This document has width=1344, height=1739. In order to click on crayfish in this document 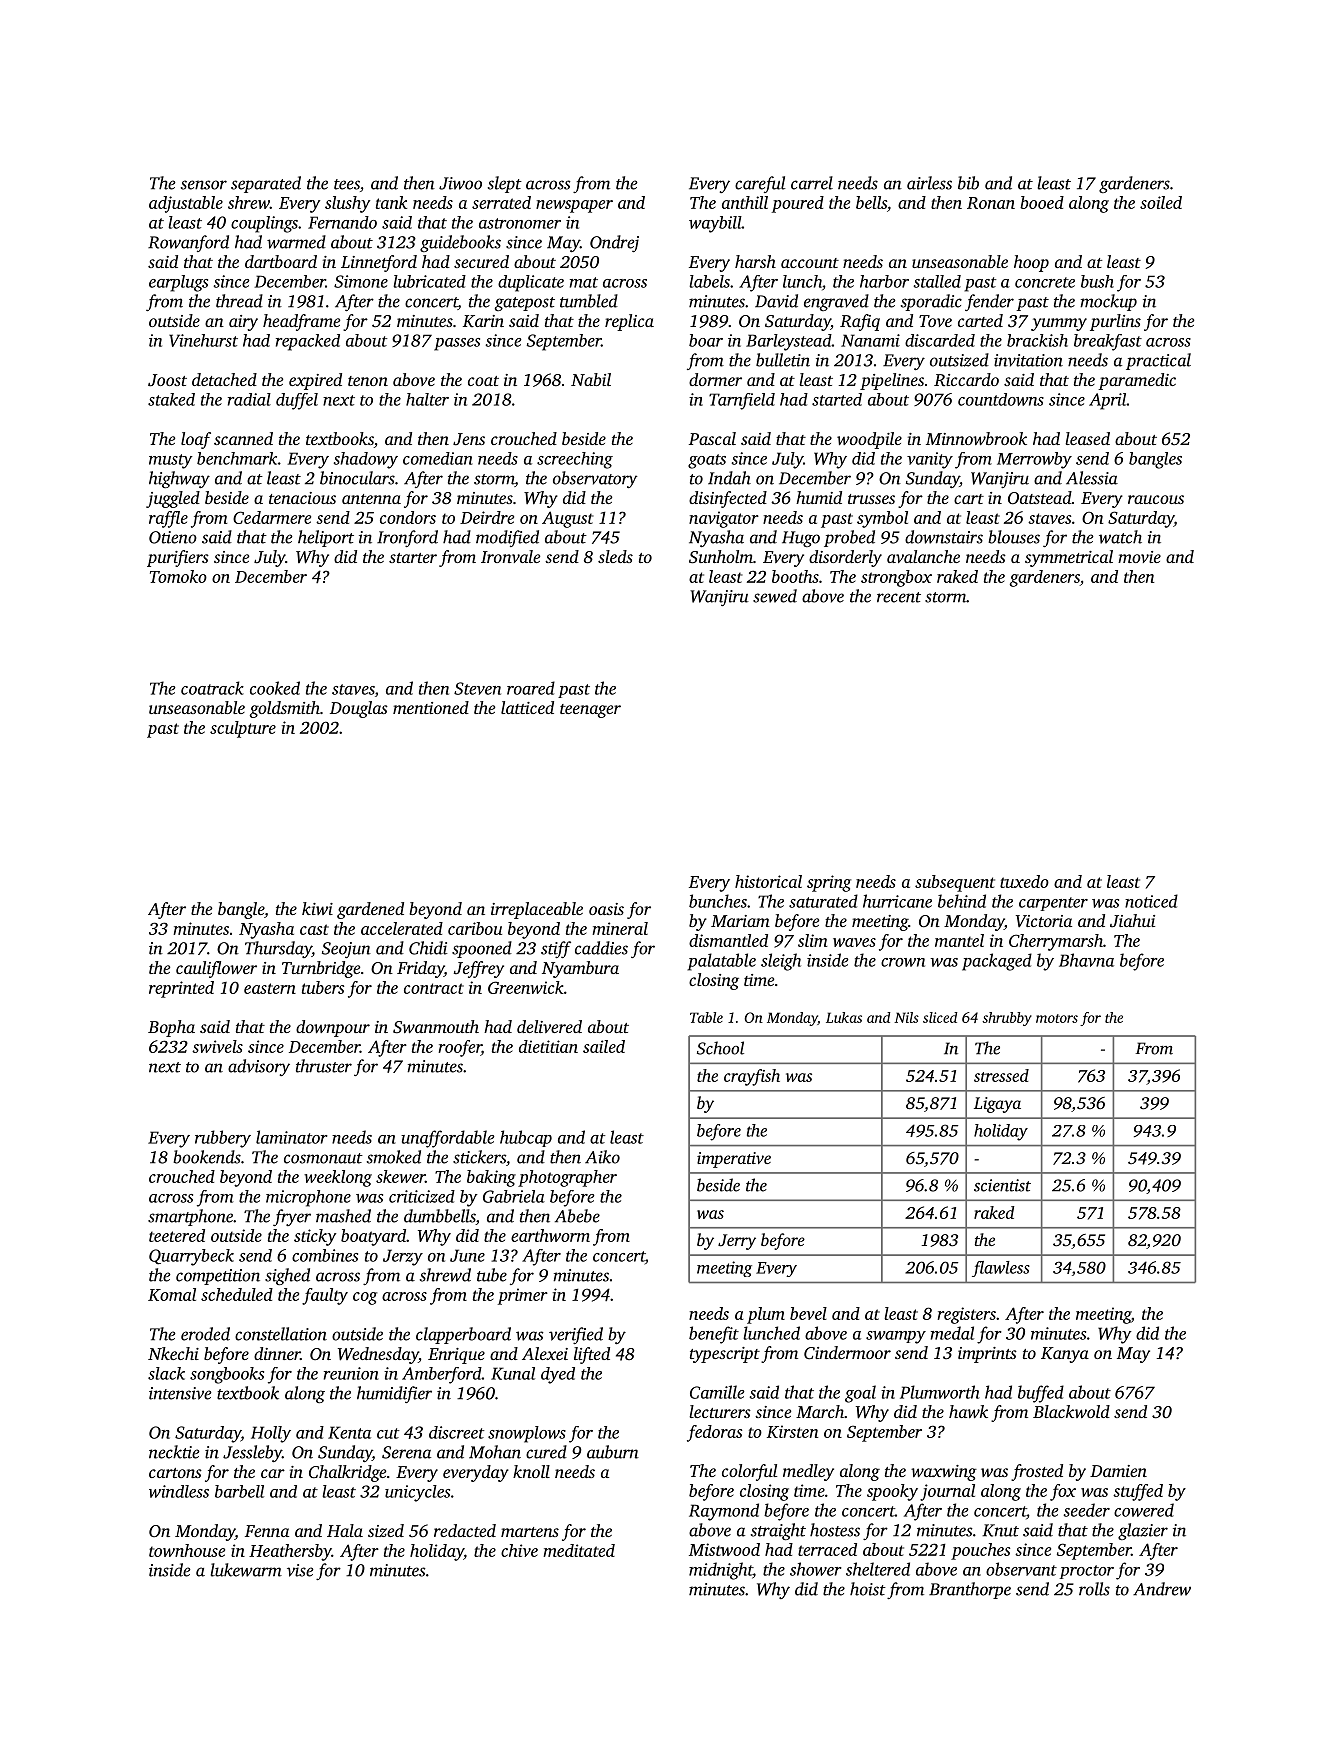, I will do `click(752, 1077)`.
